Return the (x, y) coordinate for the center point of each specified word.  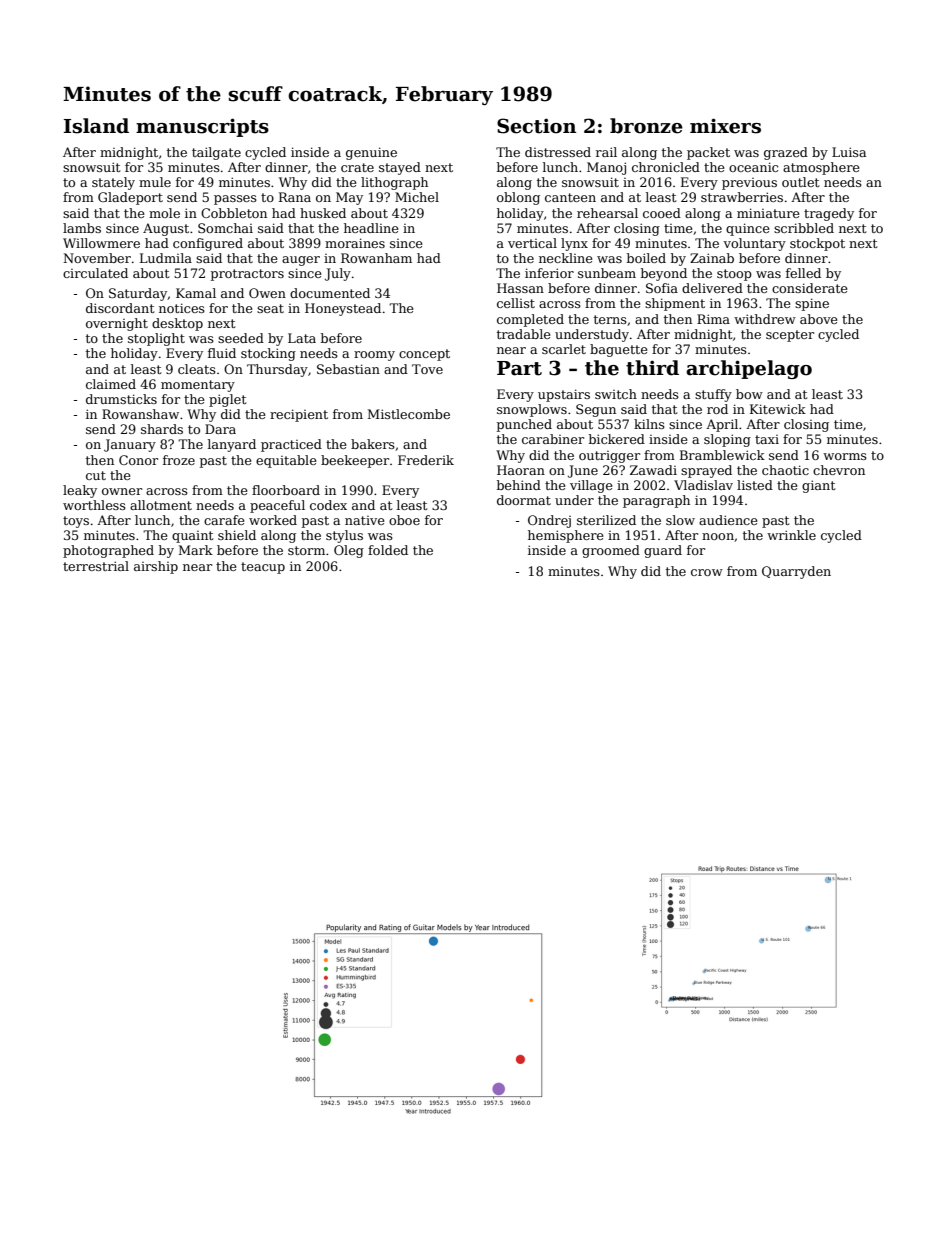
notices (182, 308)
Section (536, 126)
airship (156, 567)
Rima (713, 319)
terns (610, 319)
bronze (646, 126)
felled (803, 273)
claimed (111, 384)
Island (96, 126)
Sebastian (348, 369)
